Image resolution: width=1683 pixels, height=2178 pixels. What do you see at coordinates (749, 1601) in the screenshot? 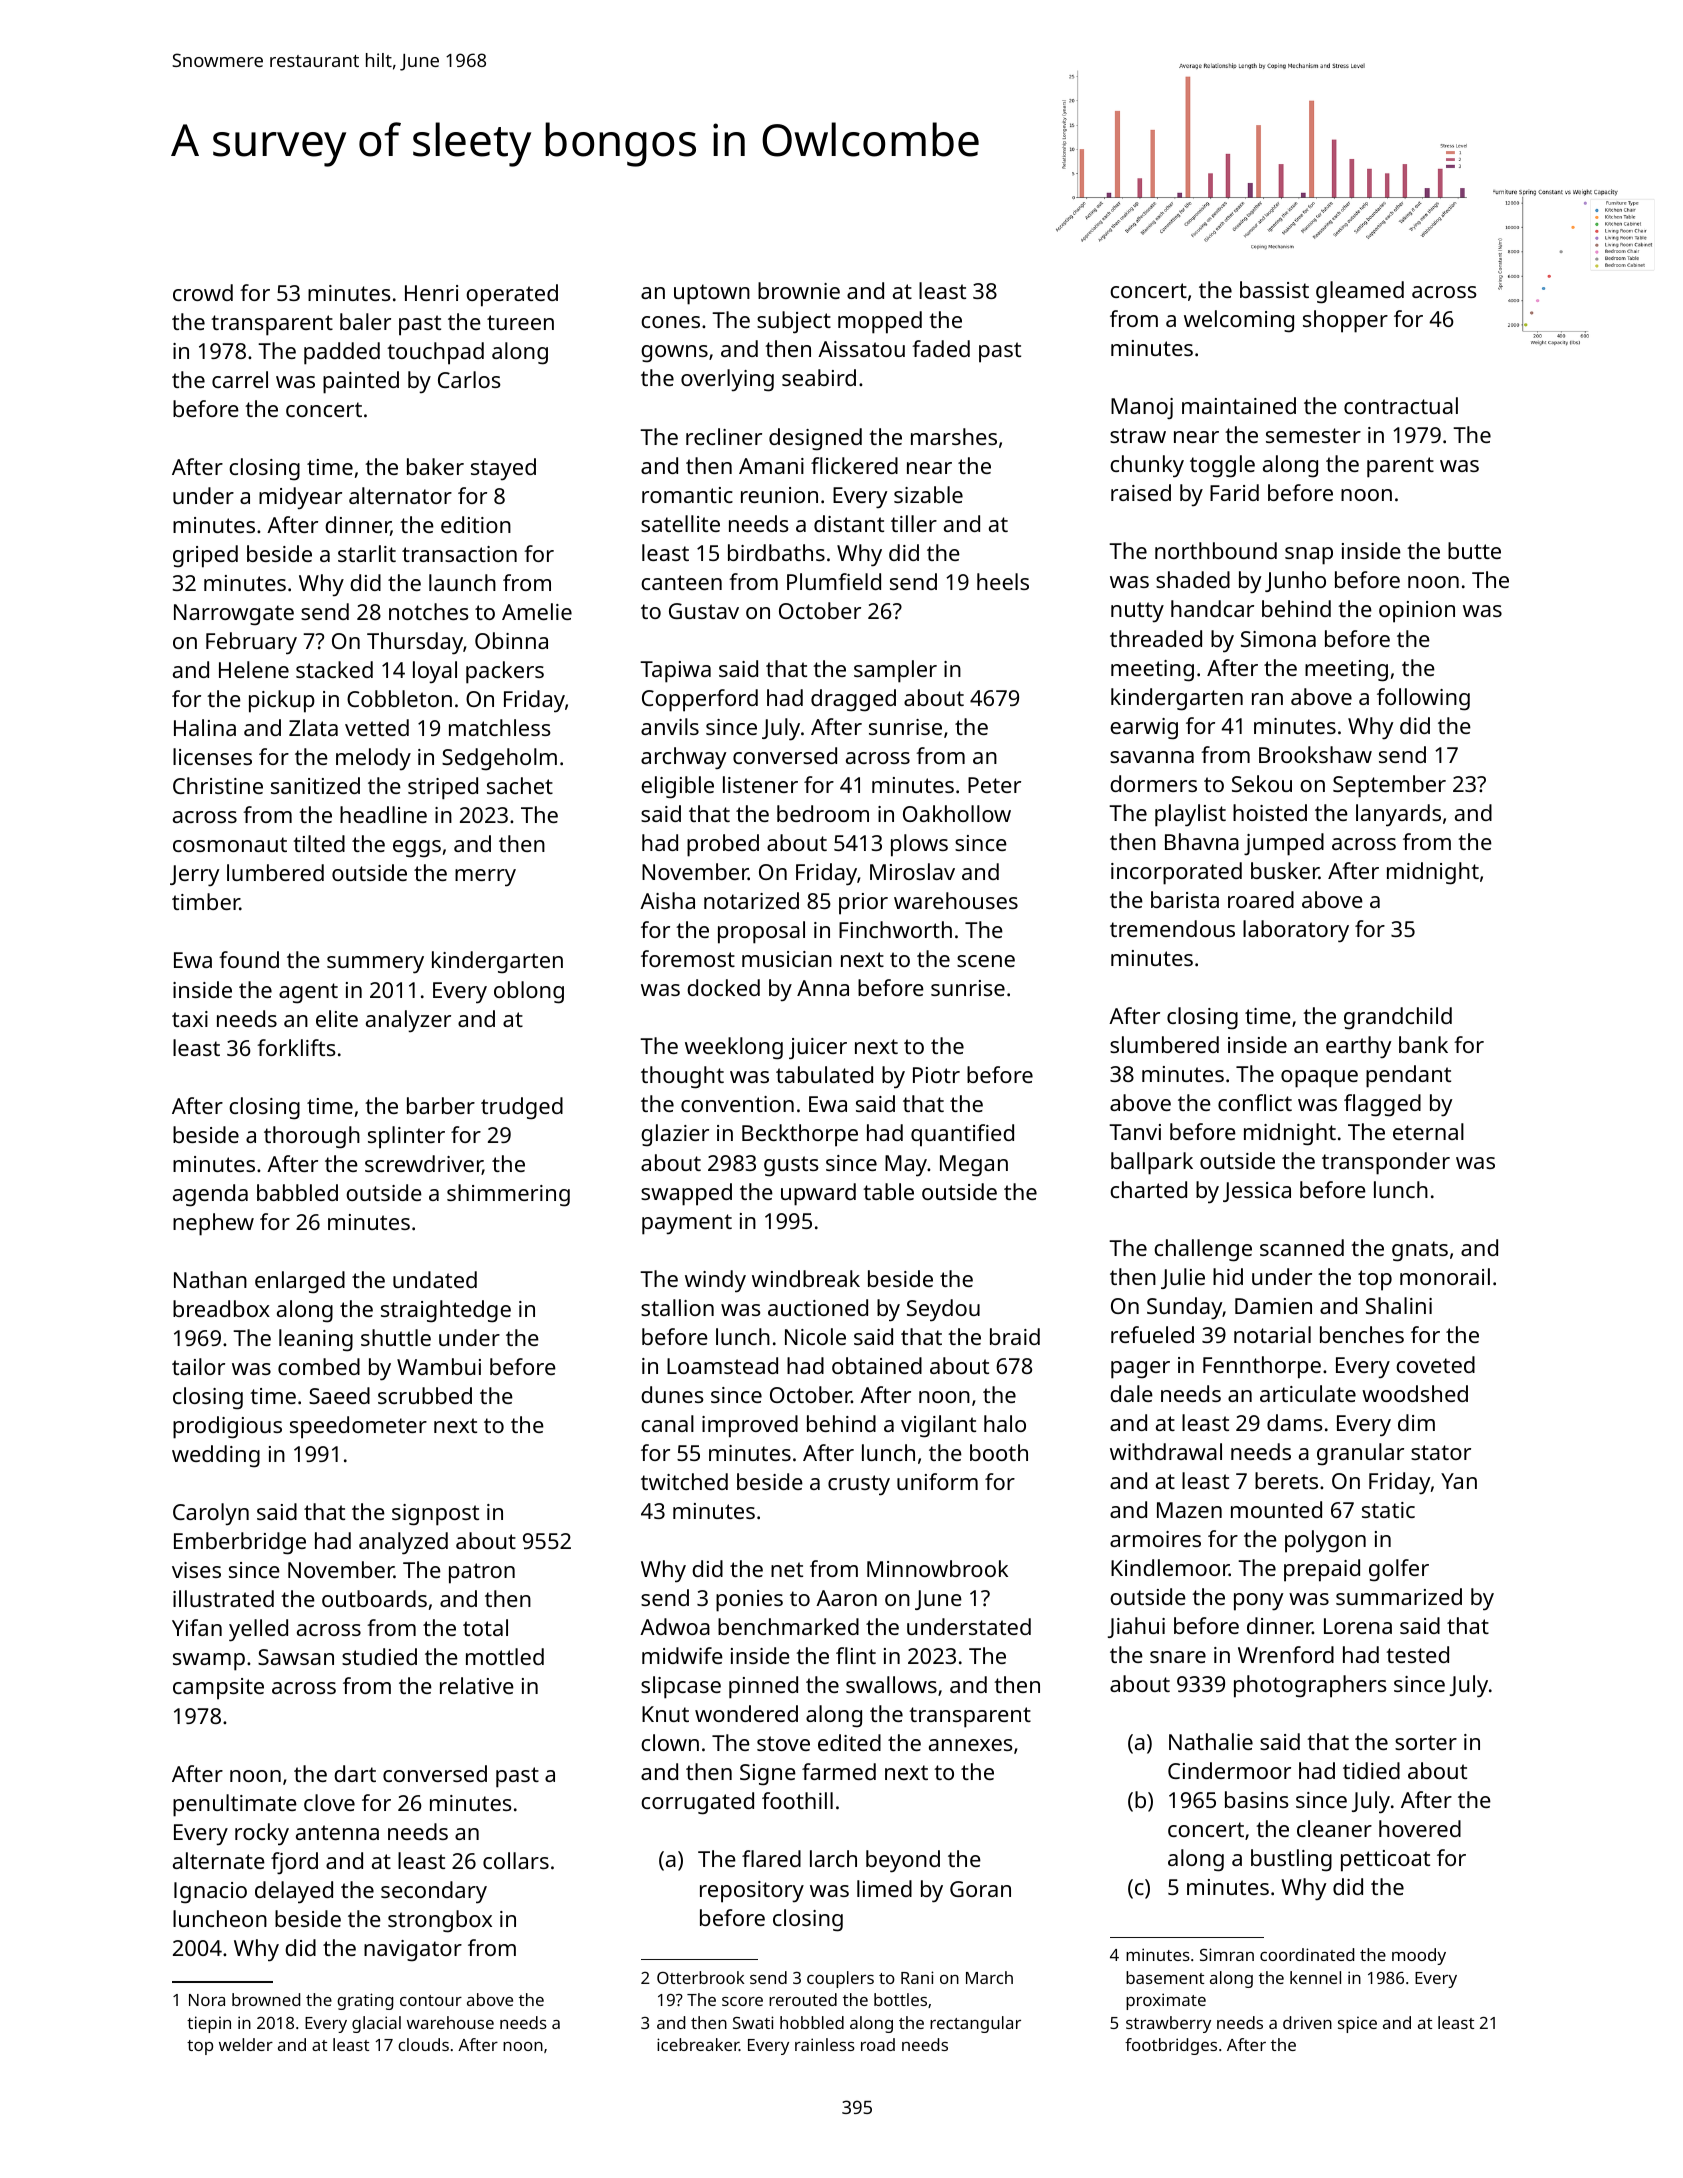
I see `ponies` at bounding box center [749, 1601].
